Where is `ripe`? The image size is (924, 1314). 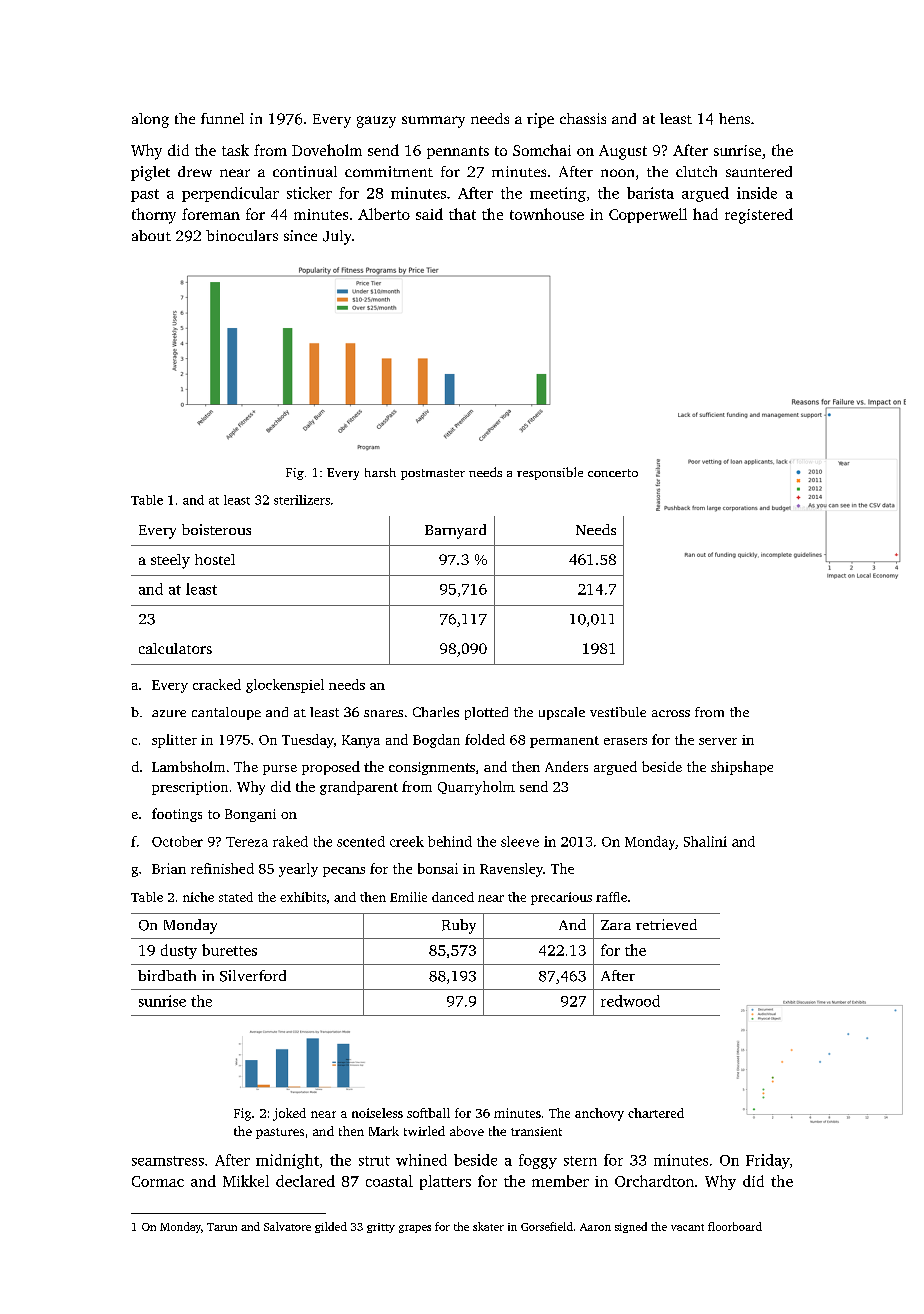
ripe is located at coordinates (540, 120).
